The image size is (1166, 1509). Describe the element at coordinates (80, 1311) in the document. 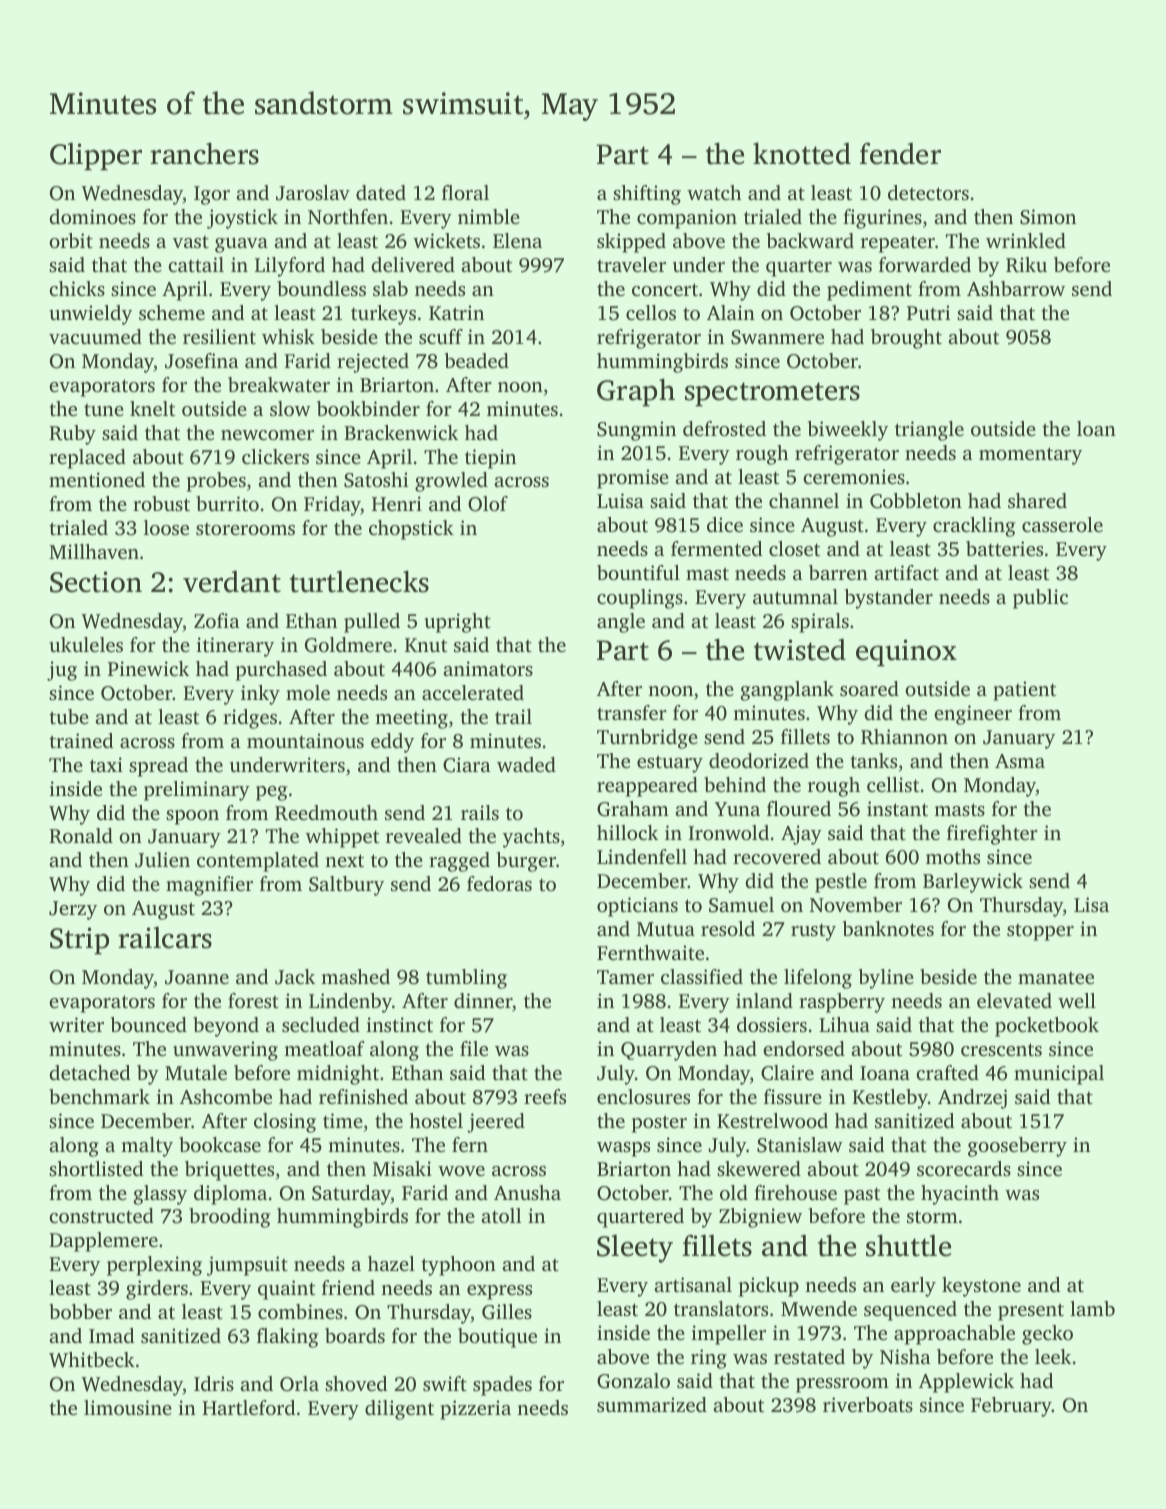

I see `bobber` at that location.
